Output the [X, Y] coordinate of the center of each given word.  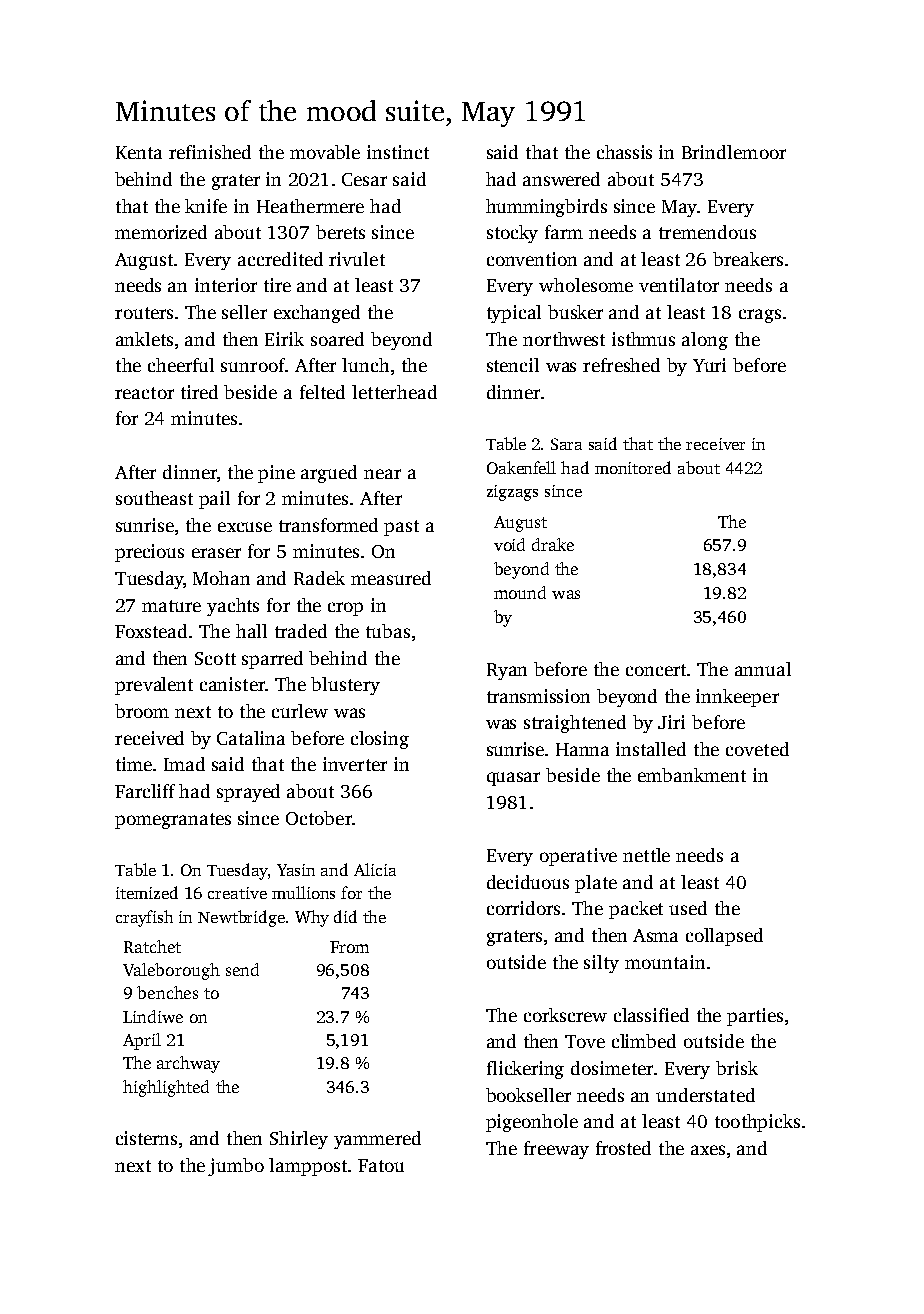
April [142, 1041]
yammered [377, 1140]
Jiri [671, 722]
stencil [513, 365]
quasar [513, 779]
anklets [144, 339]
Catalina [251, 738]
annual [763, 669]
